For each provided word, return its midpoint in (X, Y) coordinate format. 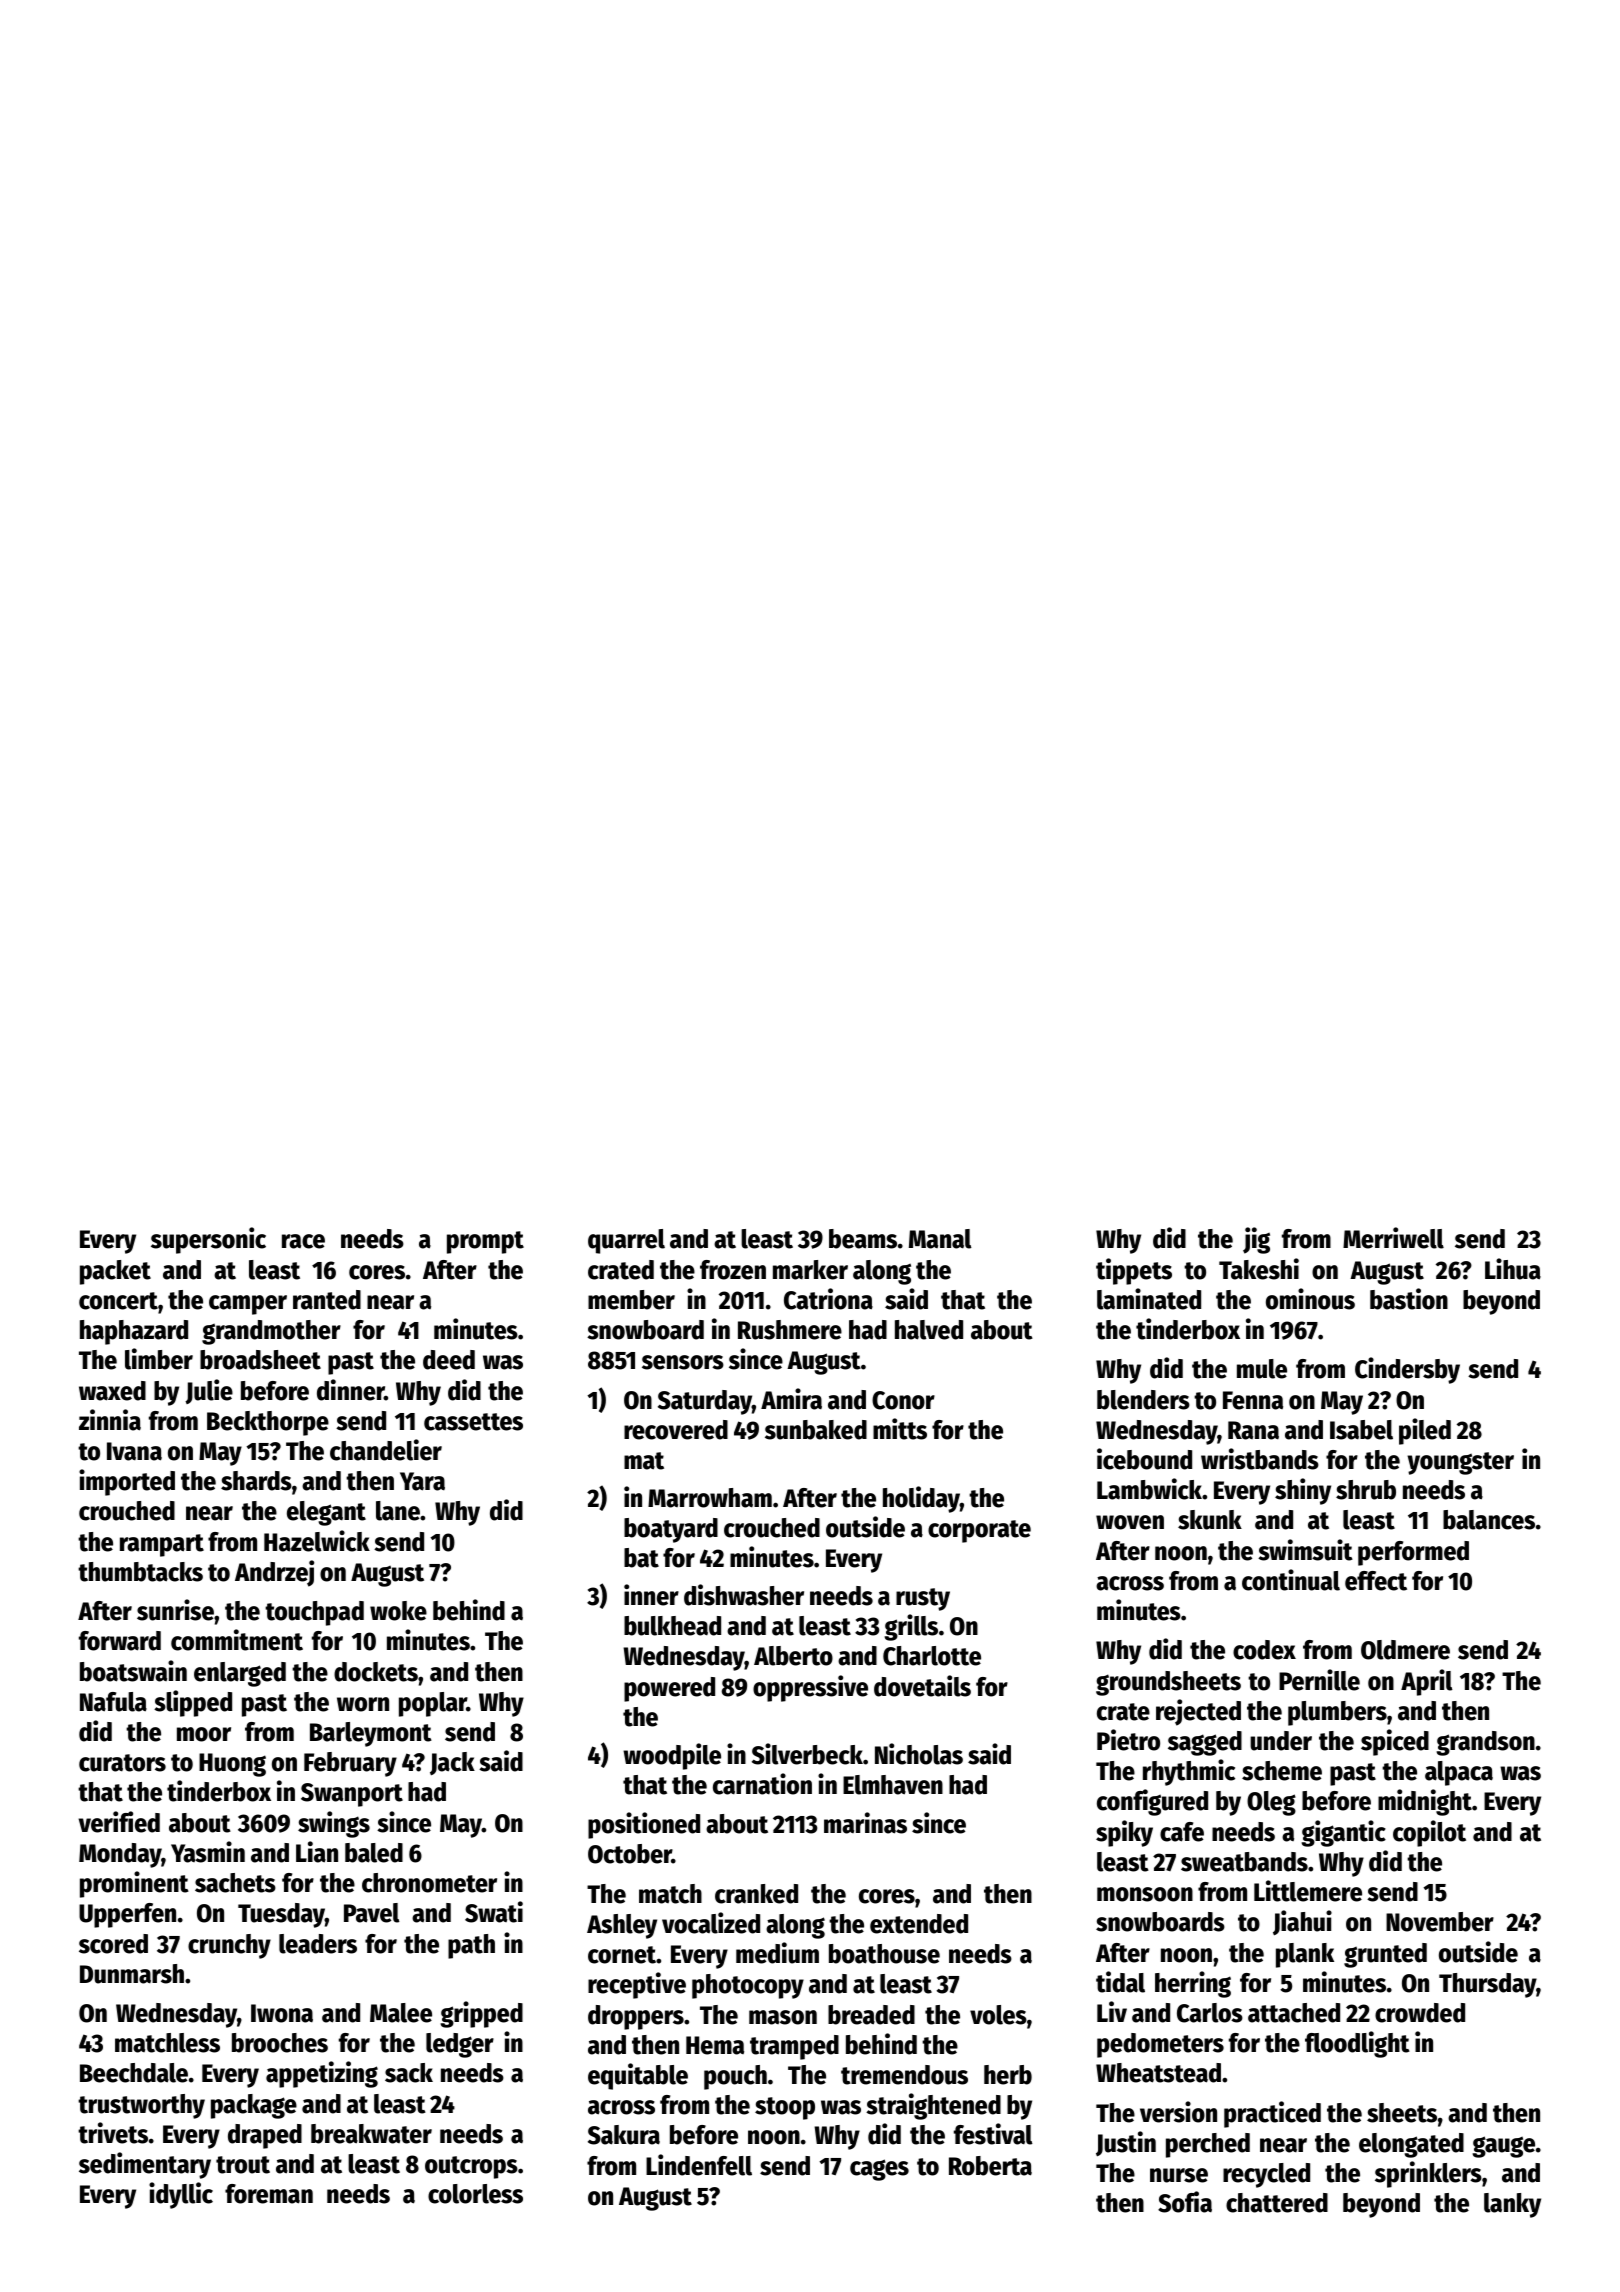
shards (256, 1481)
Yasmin (208, 1852)
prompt (485, 1242)
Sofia (1185, 2202)
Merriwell (1393, 1238)
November (1440, 1922)
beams (863, 1239)
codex (1264, 1650)
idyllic (181, 2195)
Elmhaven (893, 1785)
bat (641, 1558)
